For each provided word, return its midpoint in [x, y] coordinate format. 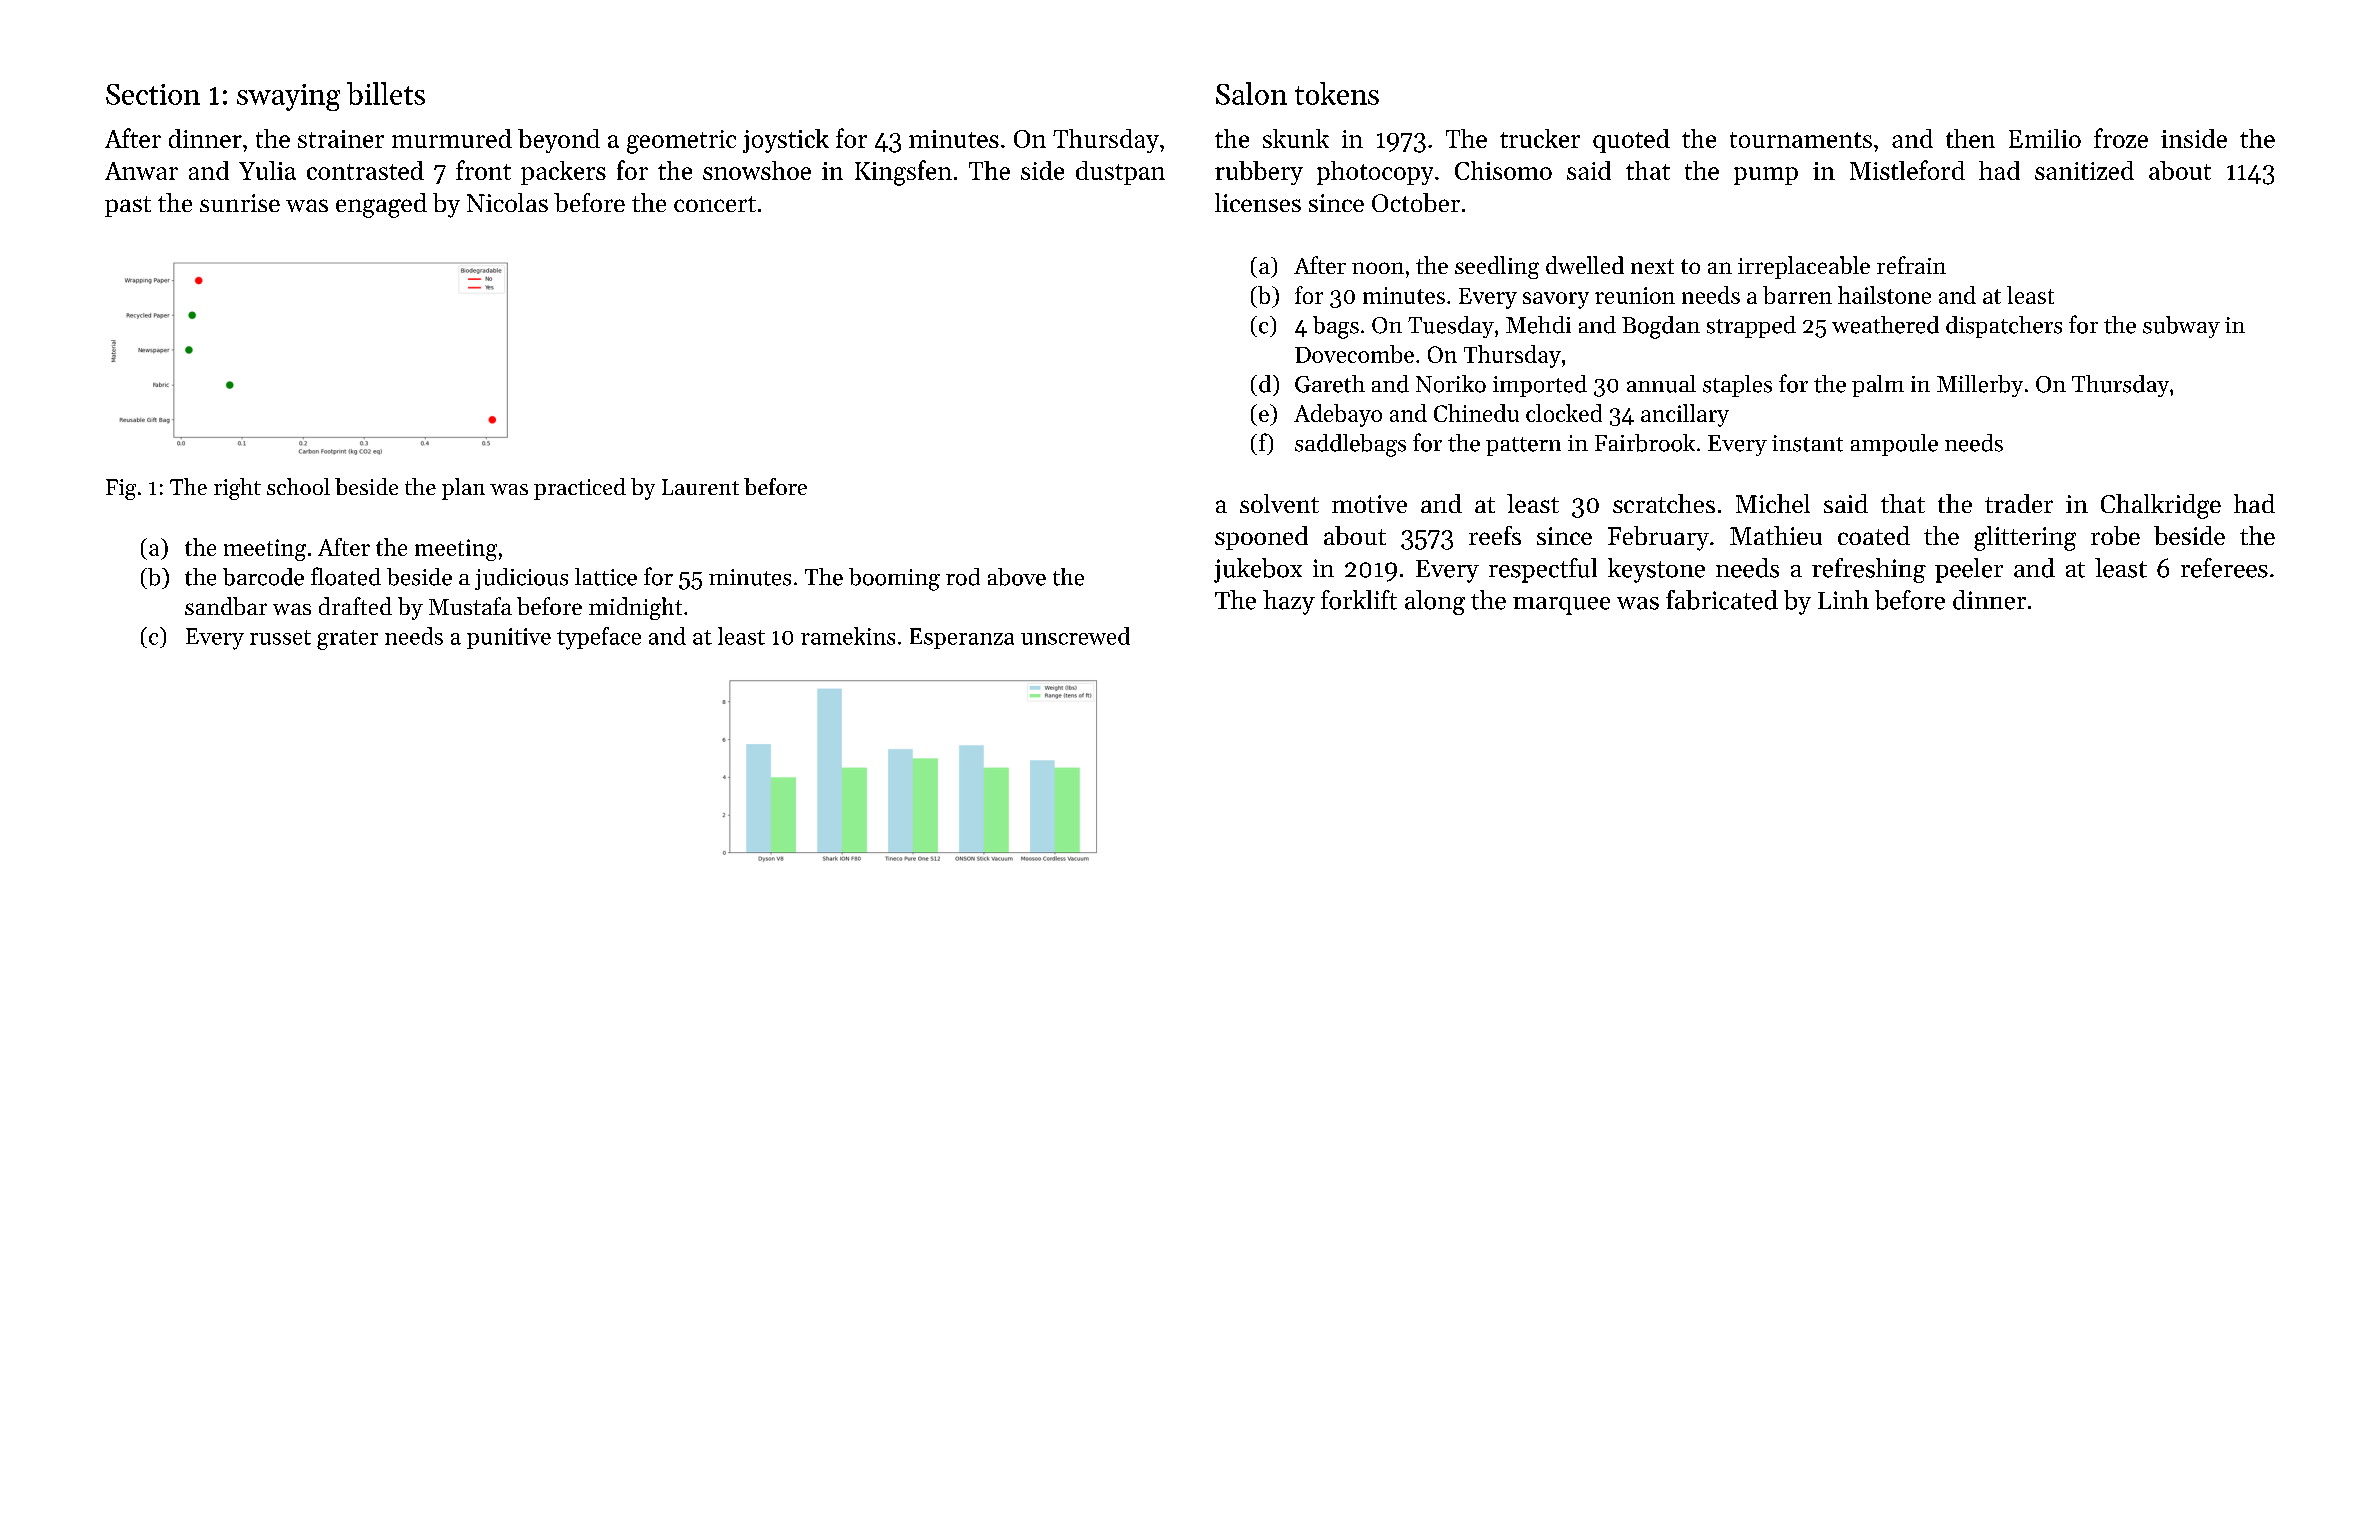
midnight [635, 608]
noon [1378, 268]
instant [1807, 443]
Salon [1251, 93]
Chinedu [1476, 413]
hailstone [1884, 295]
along [1435, 602]
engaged [381, 205]
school [298, 486]
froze [2121, 138]
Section [153, 94]
